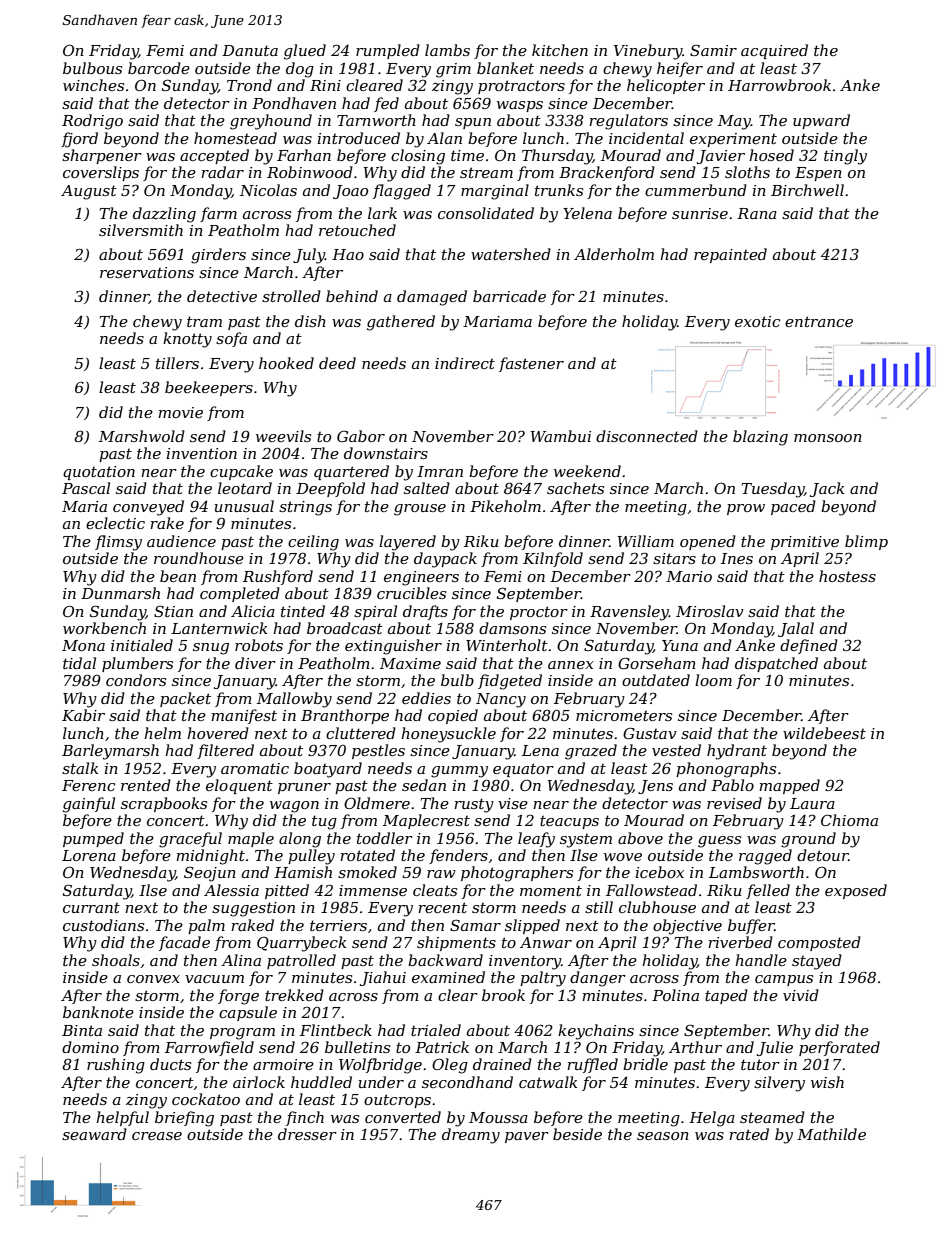 The image size is (952, 1233). Describe the element at coordinates (591, 752) in the document. I see `grazed` at that location.
